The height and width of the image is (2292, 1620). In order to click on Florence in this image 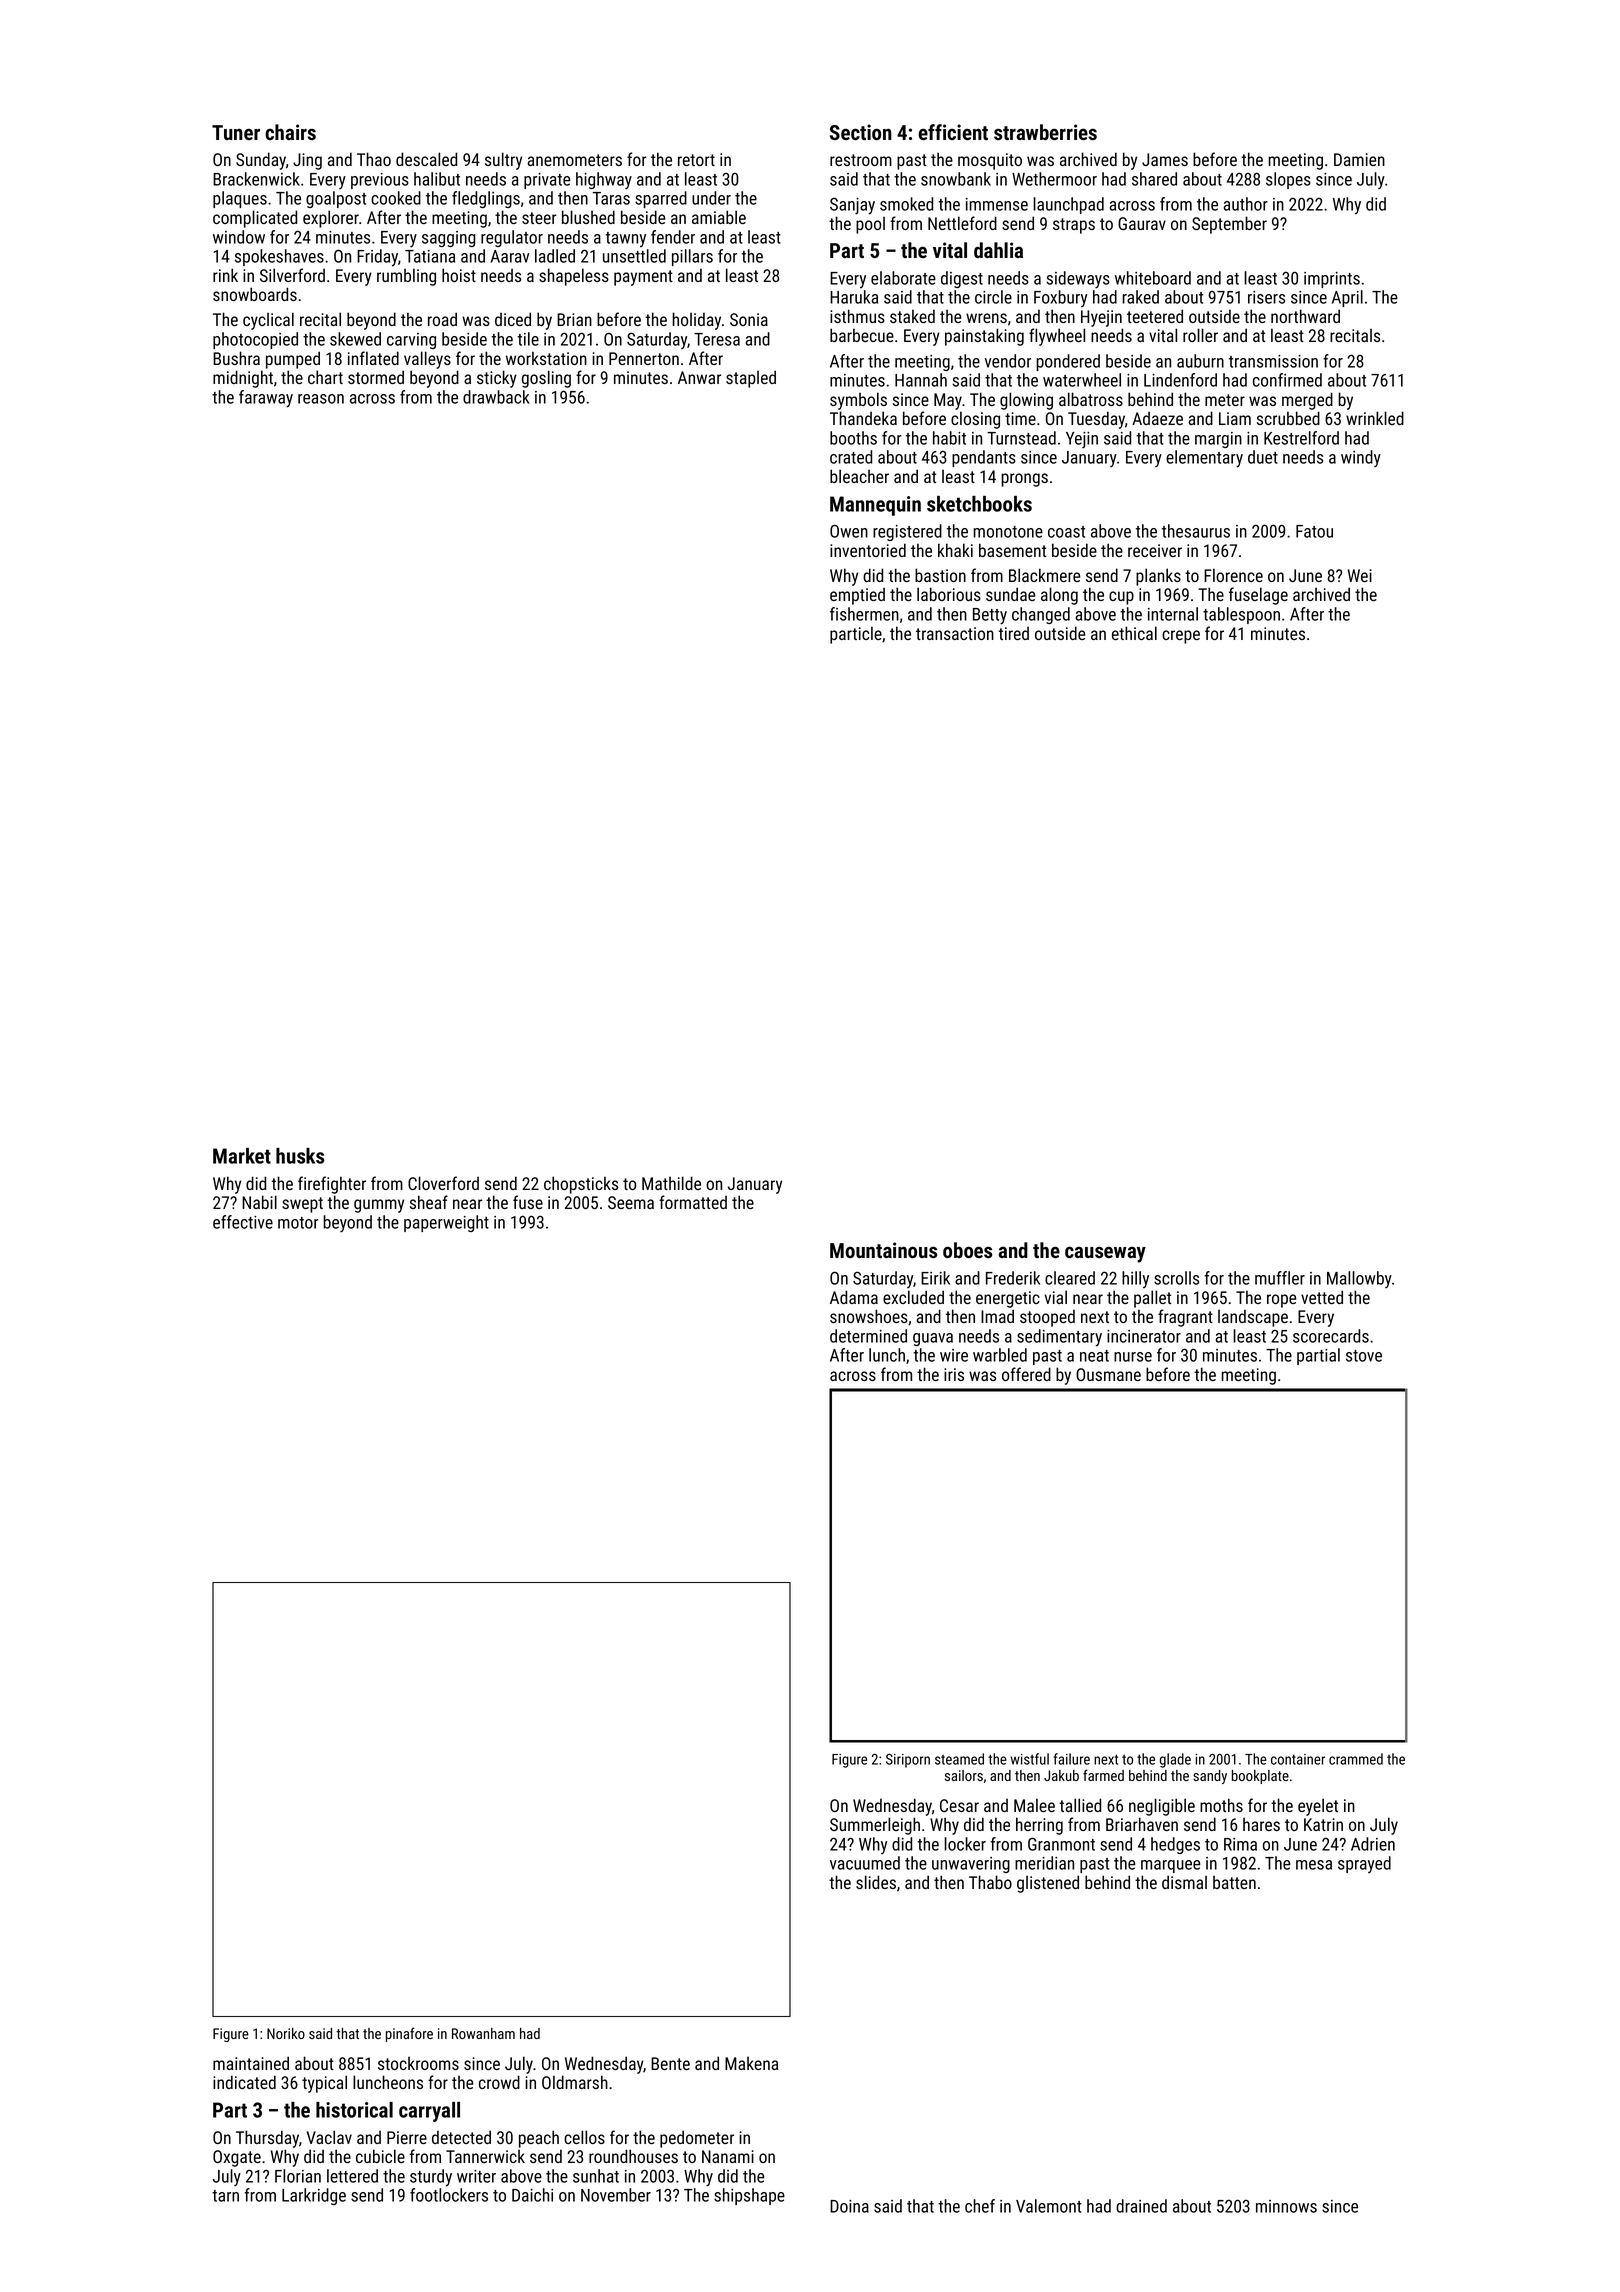, I will do `click(1233, 575)`.
